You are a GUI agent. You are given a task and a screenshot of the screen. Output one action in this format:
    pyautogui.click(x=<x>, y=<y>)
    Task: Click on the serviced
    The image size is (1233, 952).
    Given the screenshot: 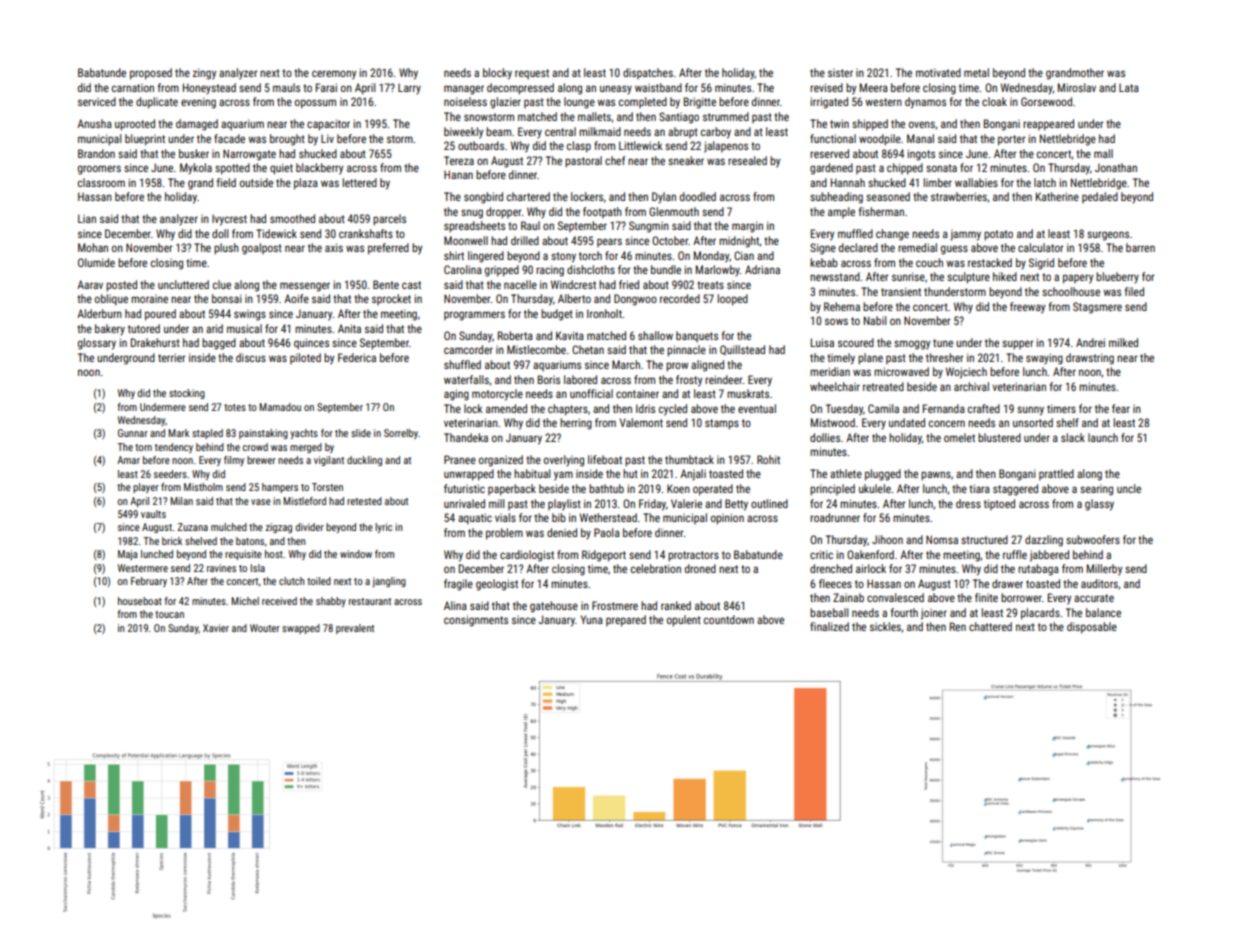 What is the action you would take?
    pyautogui.click(x=97, y=101)
